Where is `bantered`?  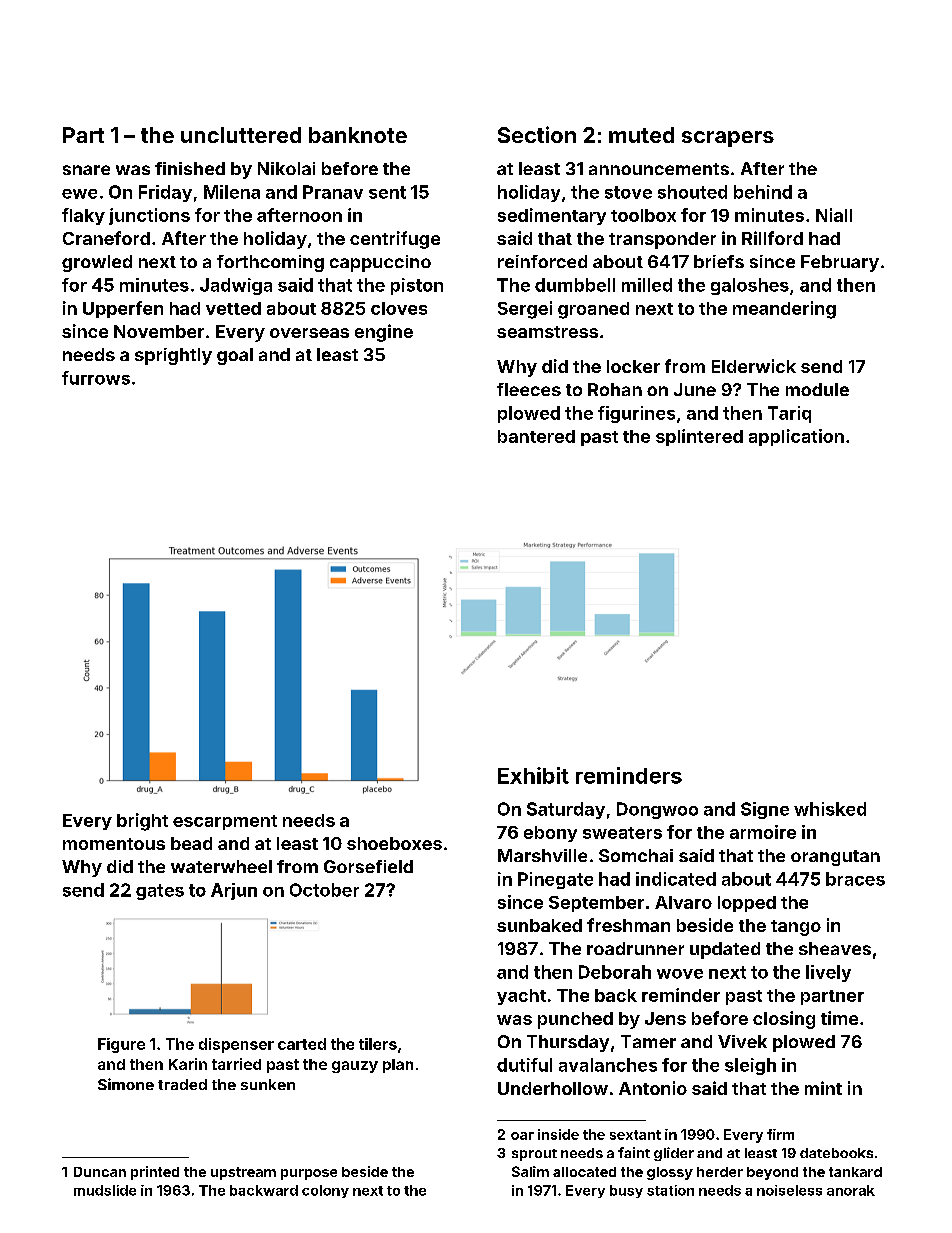
bantered is located at coordinates (536, 436).
